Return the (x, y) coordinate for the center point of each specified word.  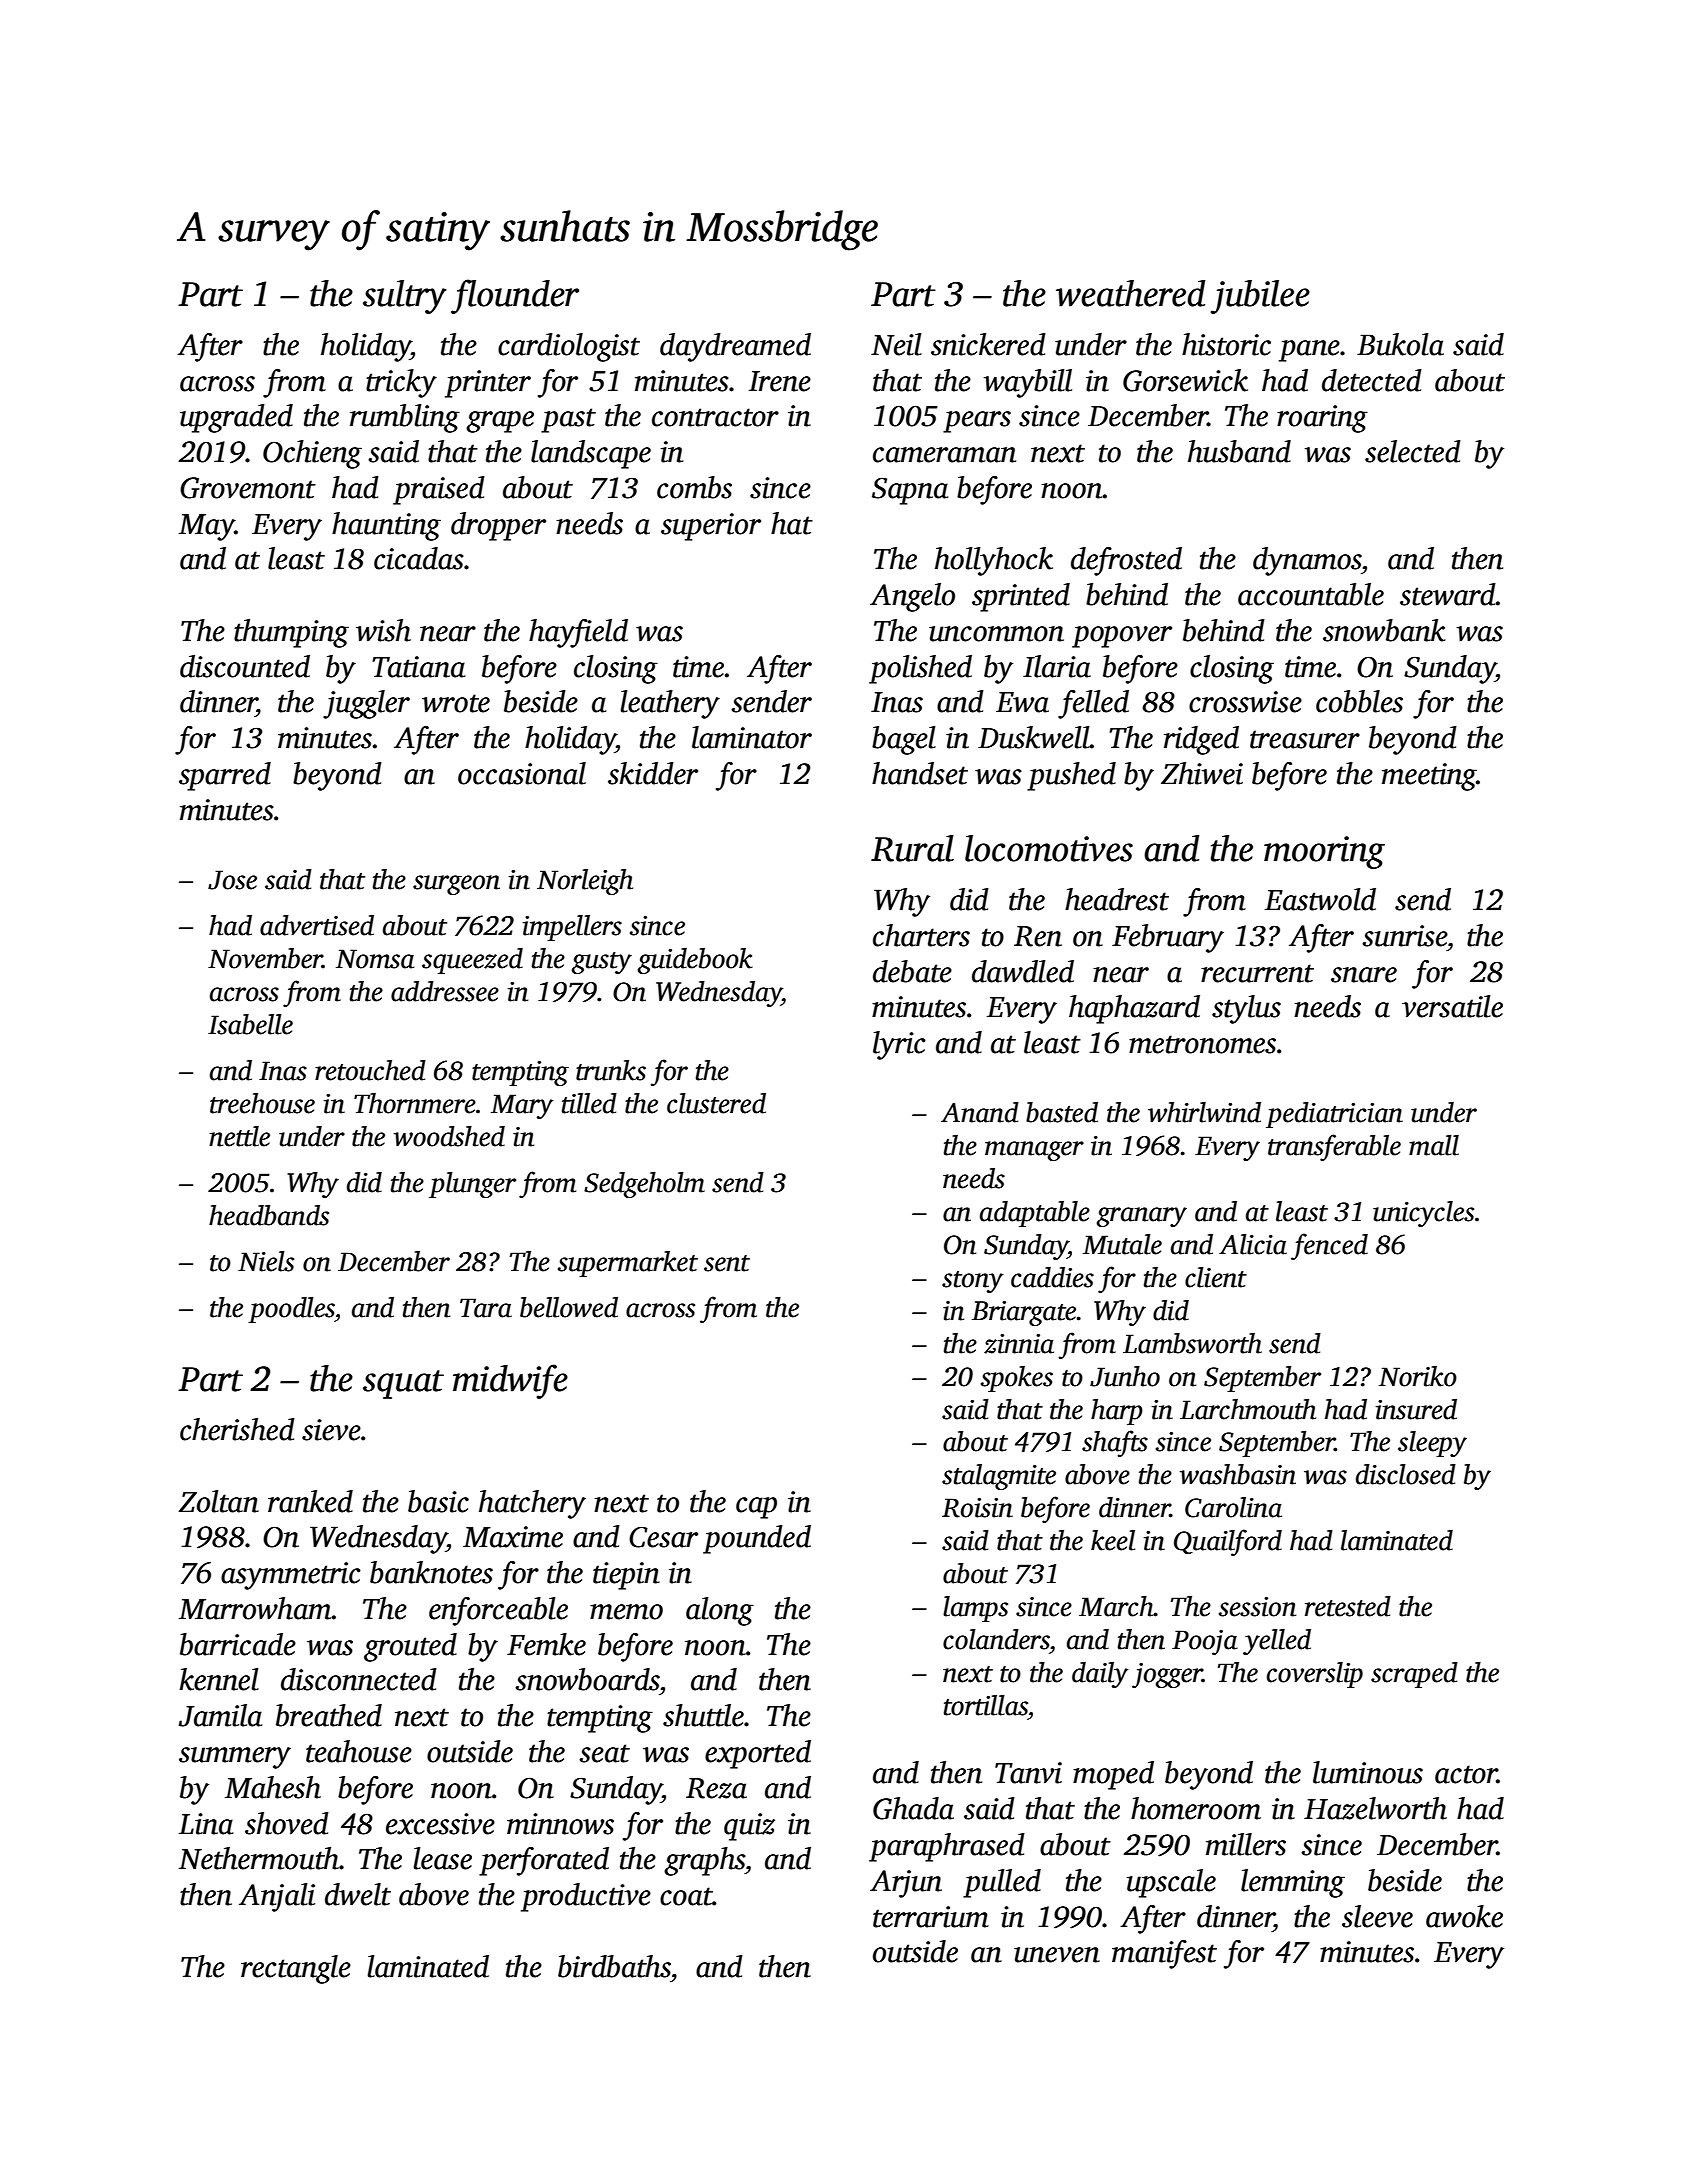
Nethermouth (259, 1858)
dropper (498, 526)
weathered (1131, 293)
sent (727, 1263)
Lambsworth (1192, 1343)
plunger (472, 1185)
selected (1413, 451)
